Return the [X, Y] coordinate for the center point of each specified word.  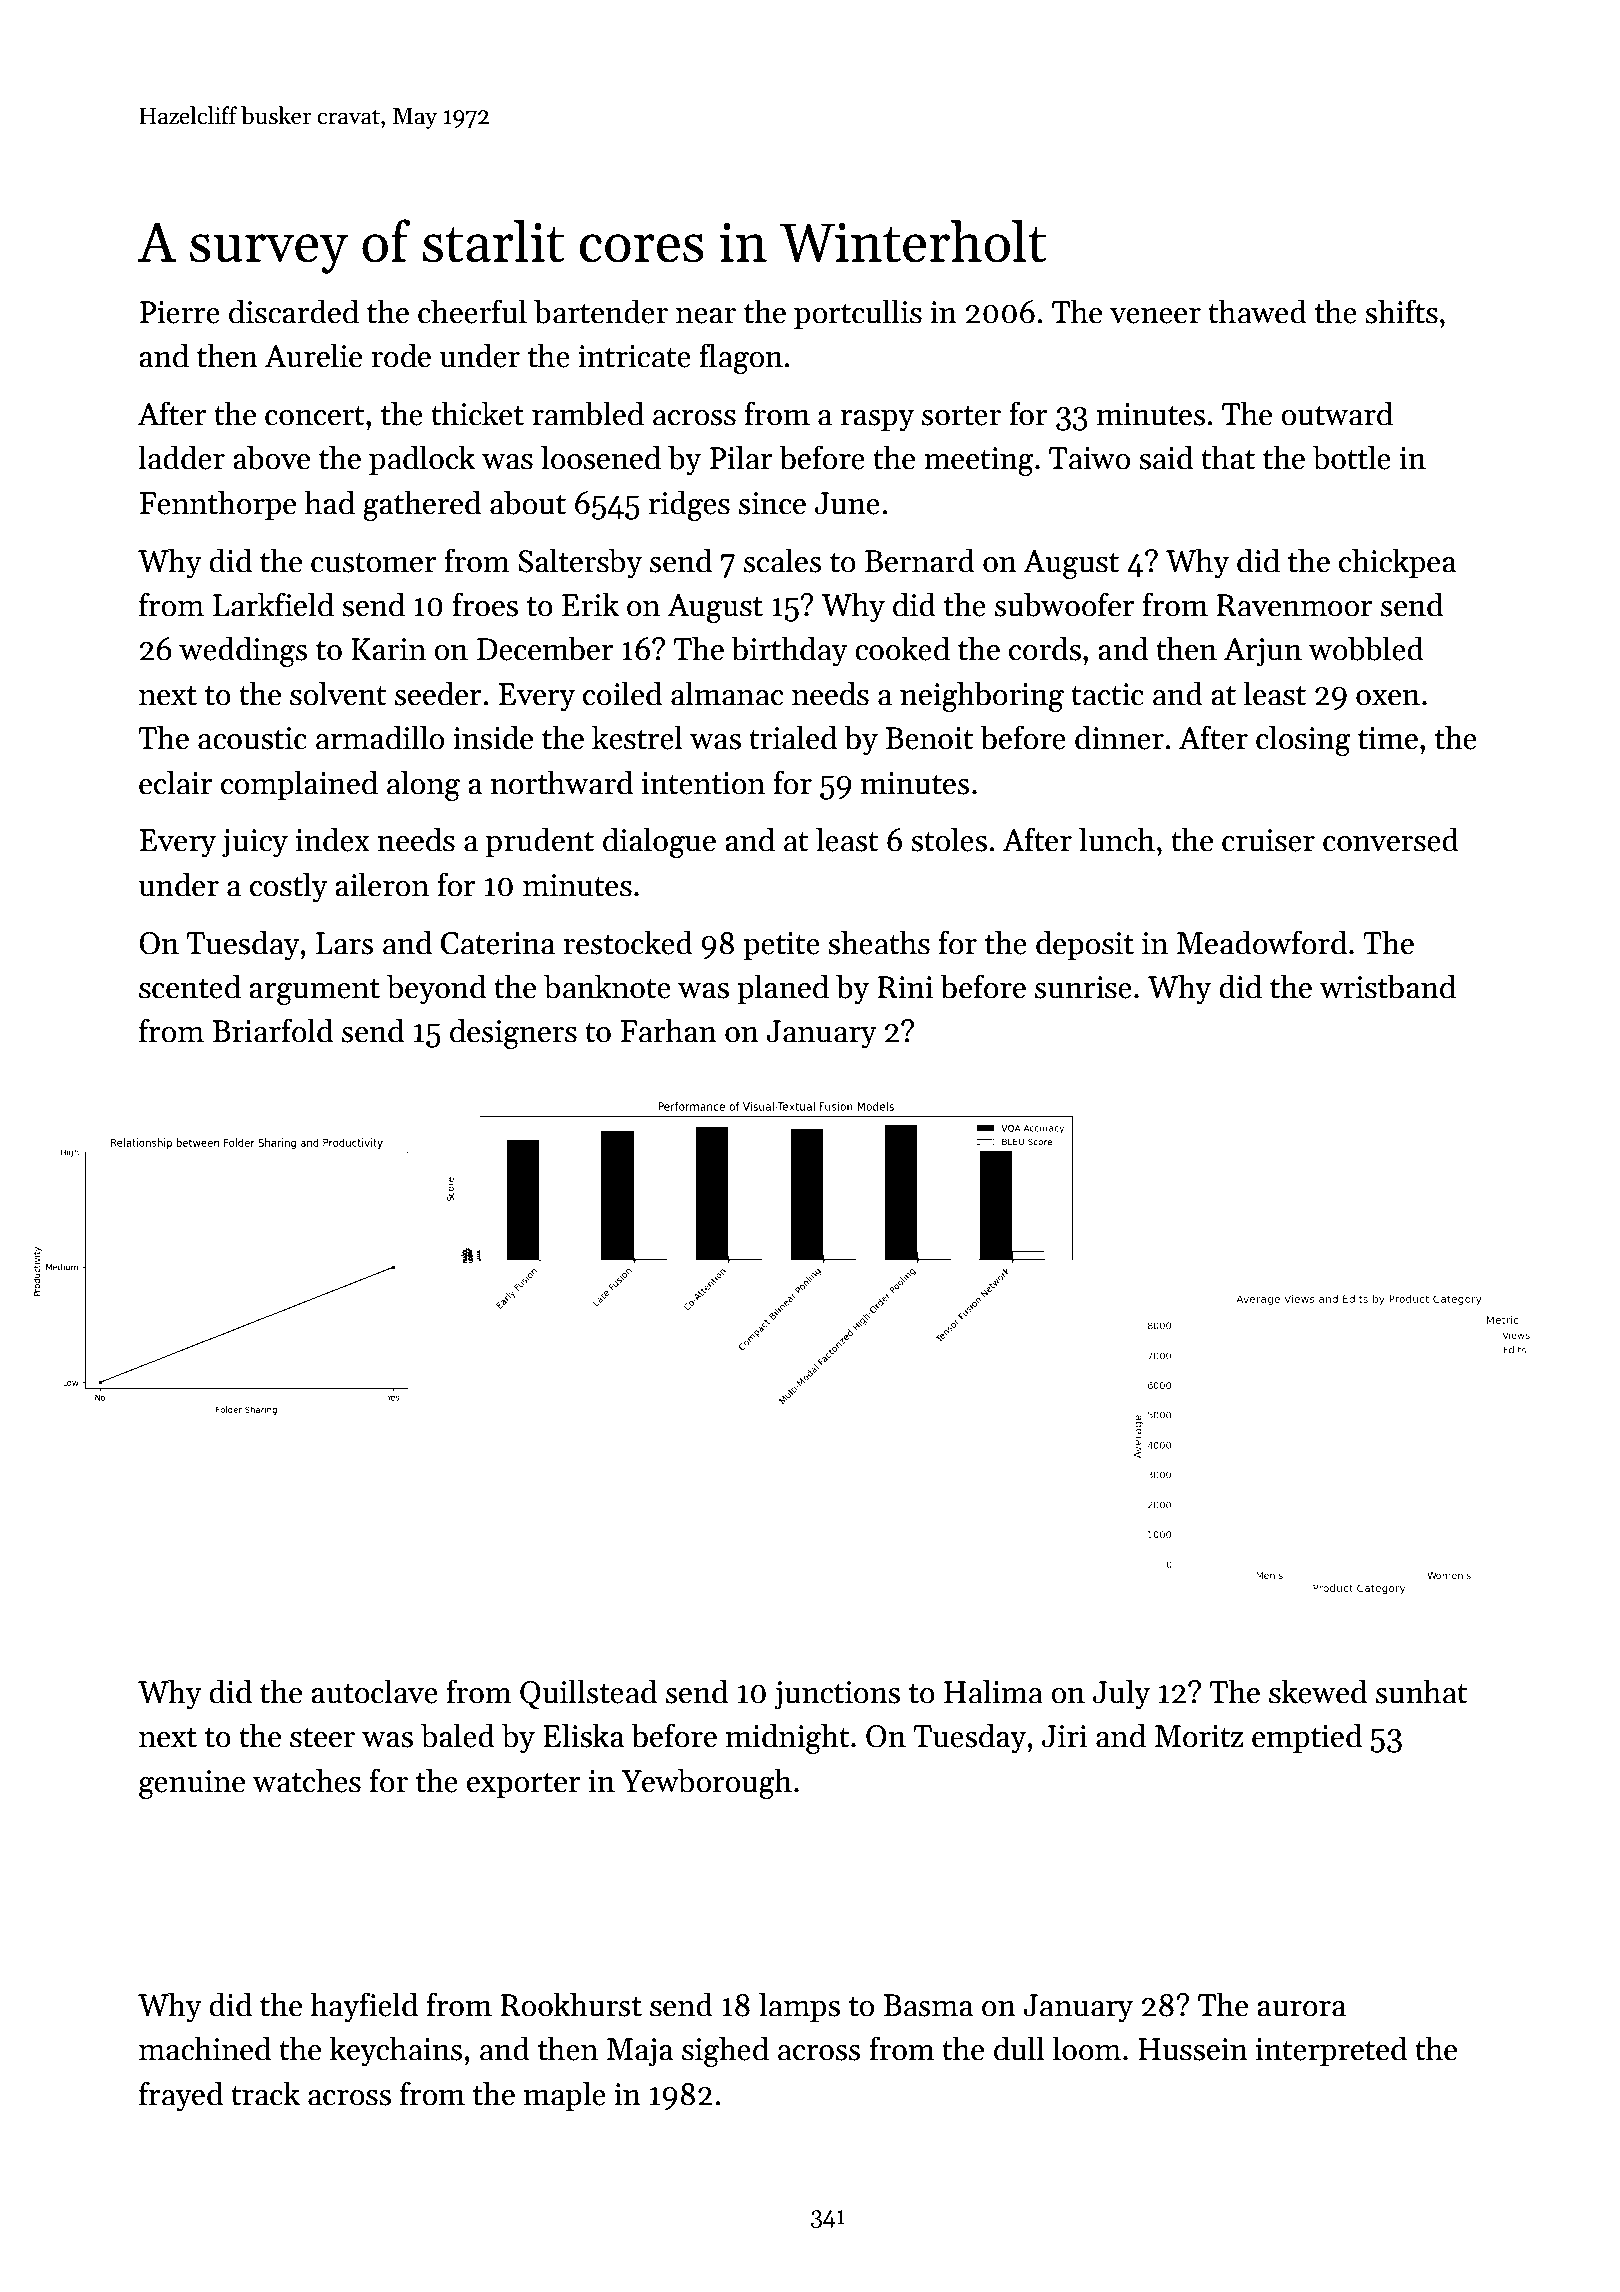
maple [565, 2096]
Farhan [669, 1030]
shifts [1401, 311]
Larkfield [273, 604]
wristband [1387, 986]
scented [190, 986]
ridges [689, 505]
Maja [640, 2052]
